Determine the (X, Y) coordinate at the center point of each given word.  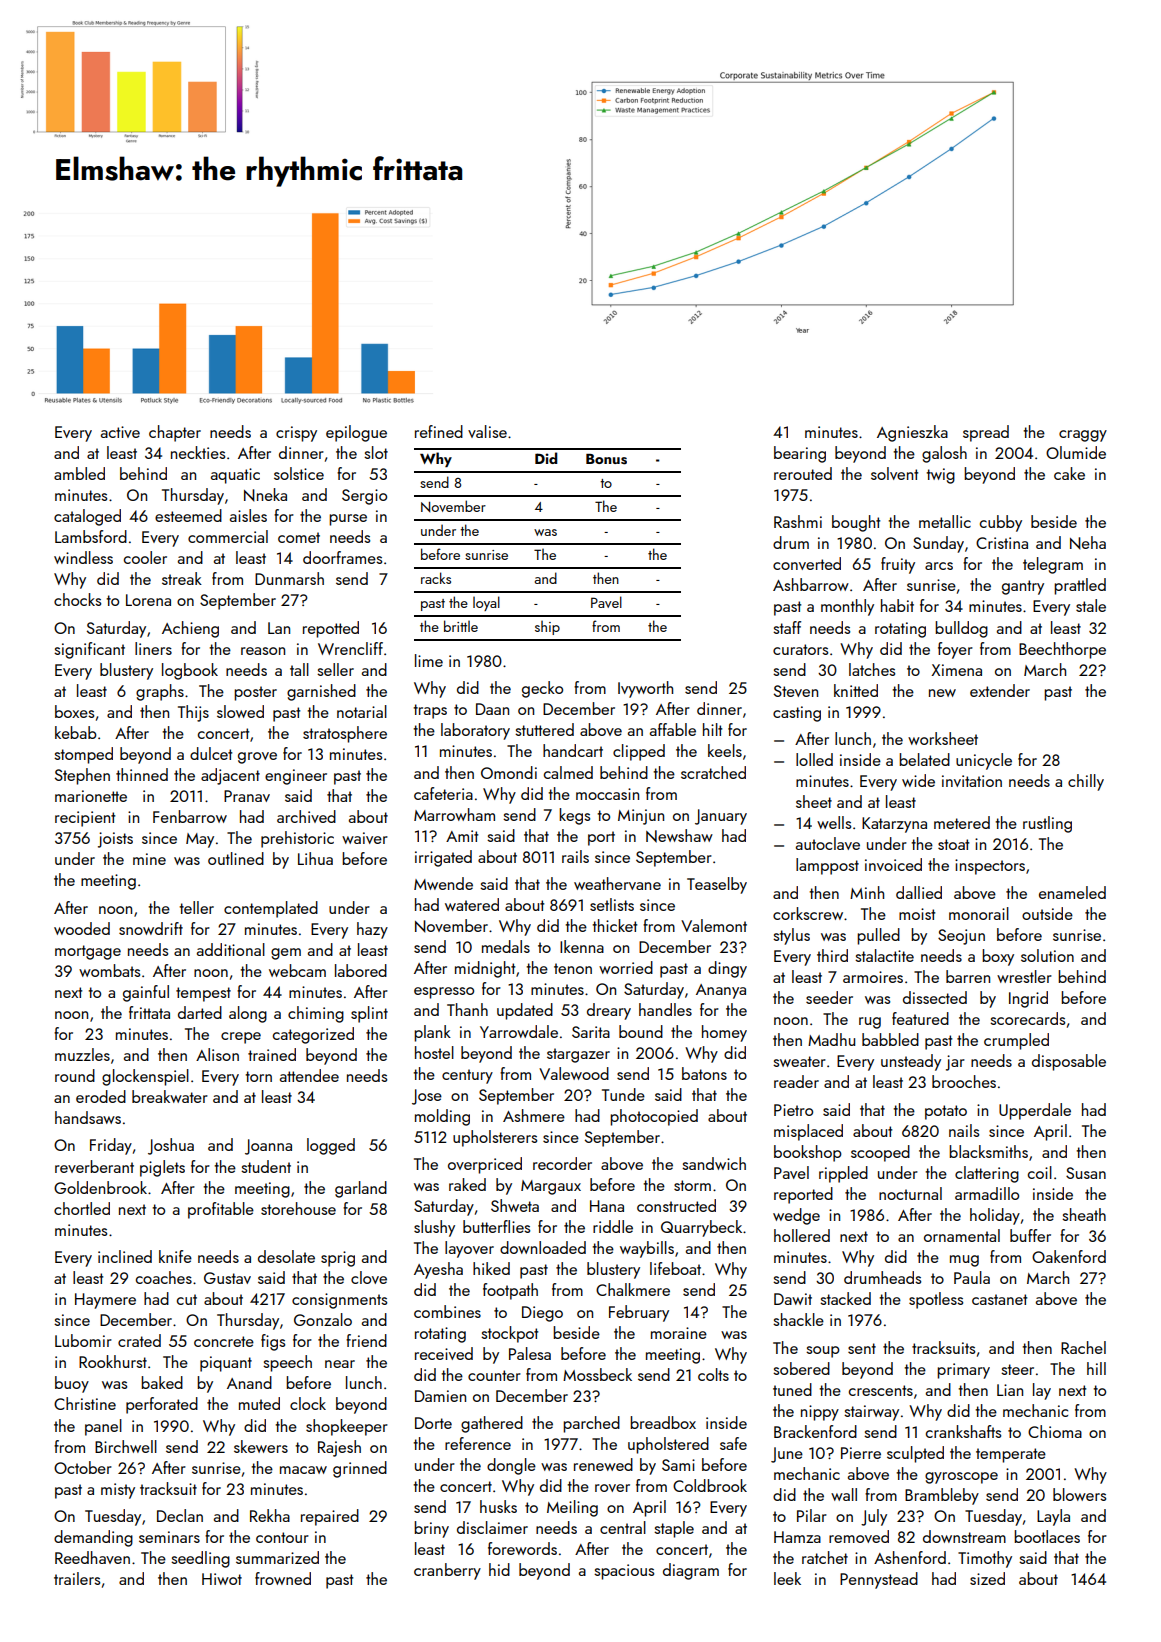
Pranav (247, 796)
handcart (573, 750)
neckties (198, 452)
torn (259, 1076)
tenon (573, 968)
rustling (1047, 824)
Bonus (606, 459)
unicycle (984, 761)
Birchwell (126, 1446)
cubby (1001, 523)
